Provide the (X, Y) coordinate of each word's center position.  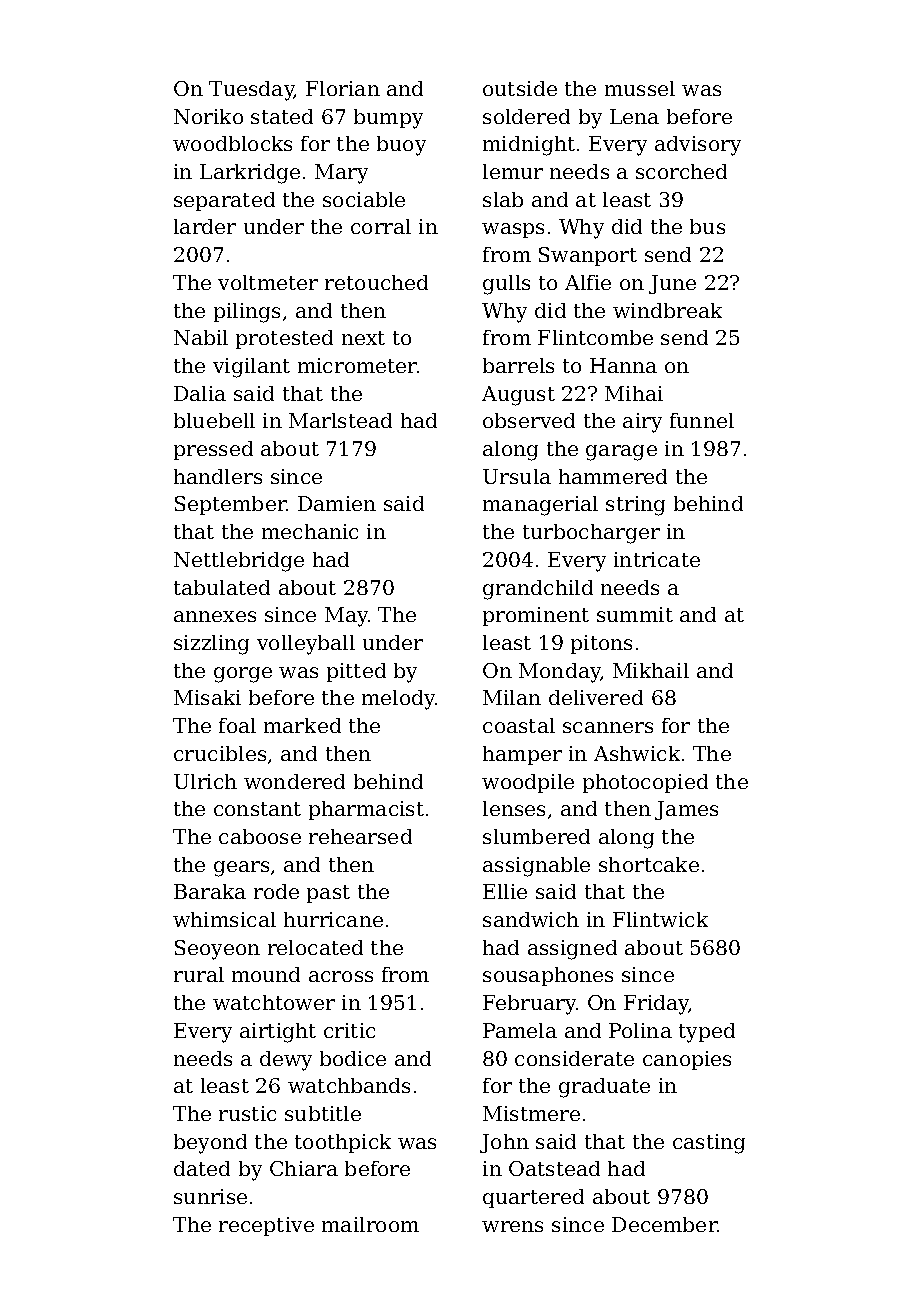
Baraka (210, 891)
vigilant (251, 368)
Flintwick (660, 919)
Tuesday (252, 91)
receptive (266, 1226)
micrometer (358, 365)
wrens (512, 1226)
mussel (640, 88)
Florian (343, 88)
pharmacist (366, 810)
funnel (702, 420)
